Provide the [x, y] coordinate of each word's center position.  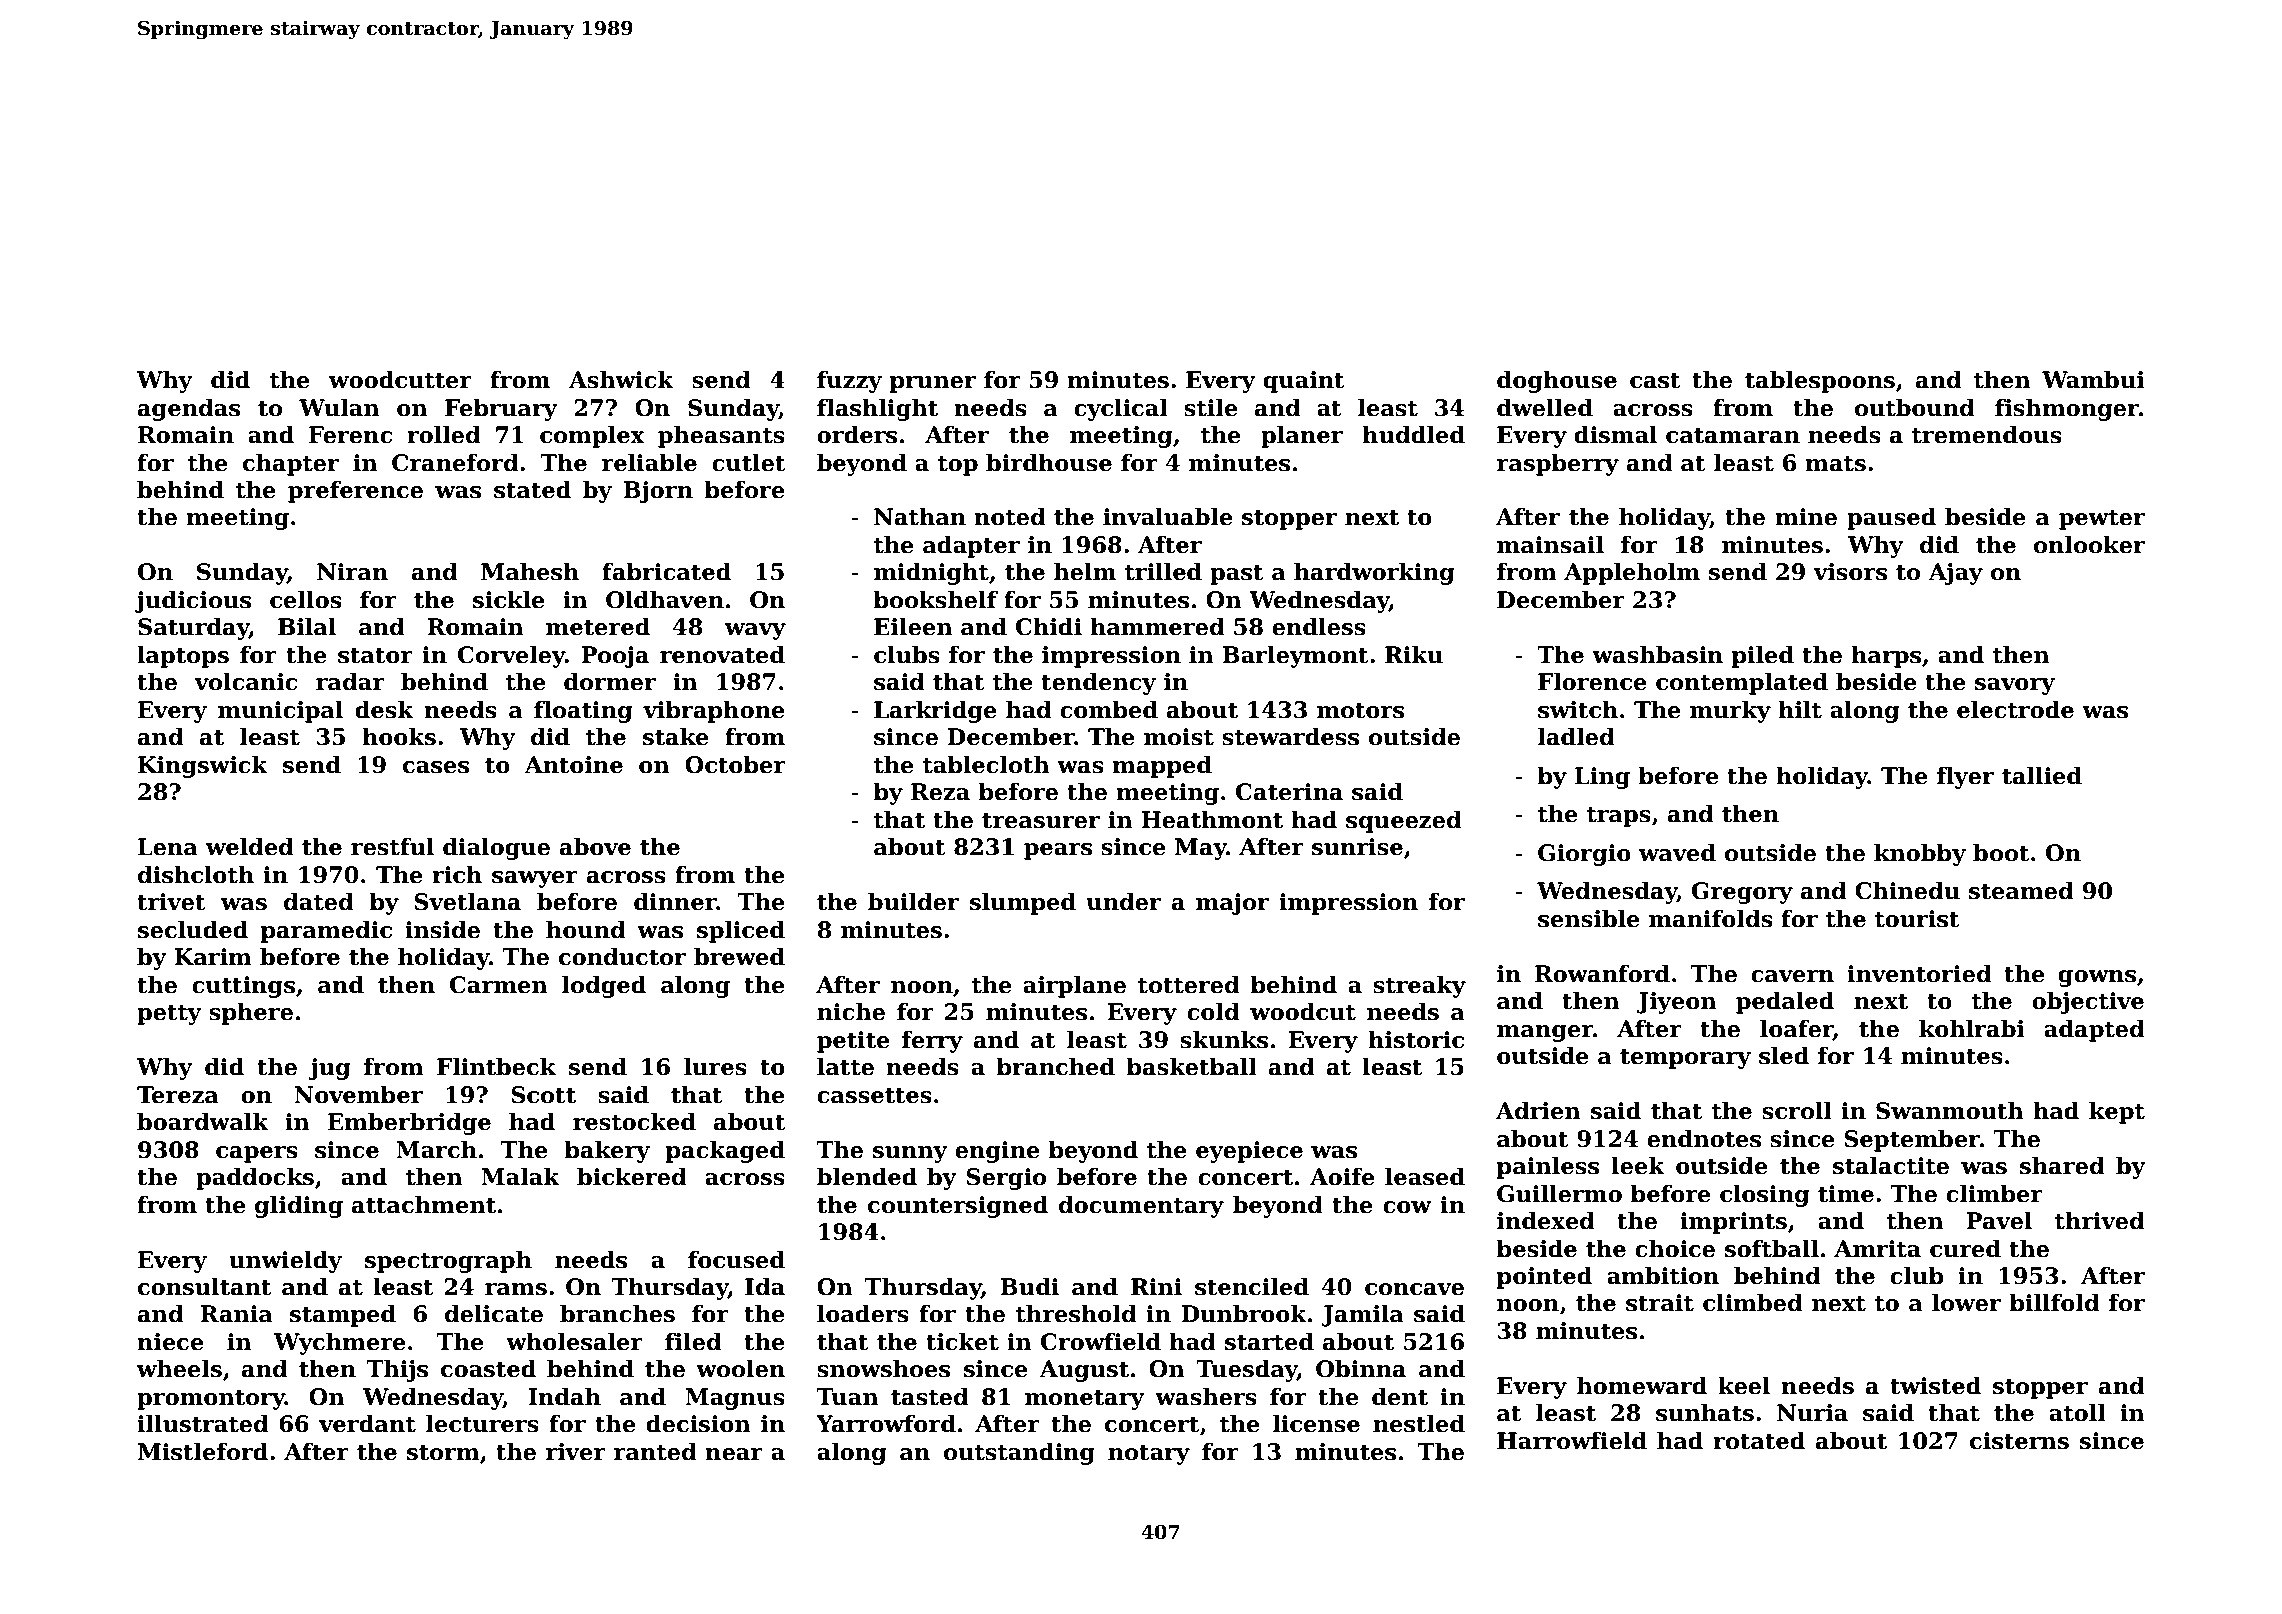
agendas [189, 409]
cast [1655, 381]
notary [1149, 1455]
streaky [1419, 986]
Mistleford [203, 1451]
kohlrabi [1972, 1028]
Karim [213, 957]
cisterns [2019, 1441]
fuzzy [849, 382]
